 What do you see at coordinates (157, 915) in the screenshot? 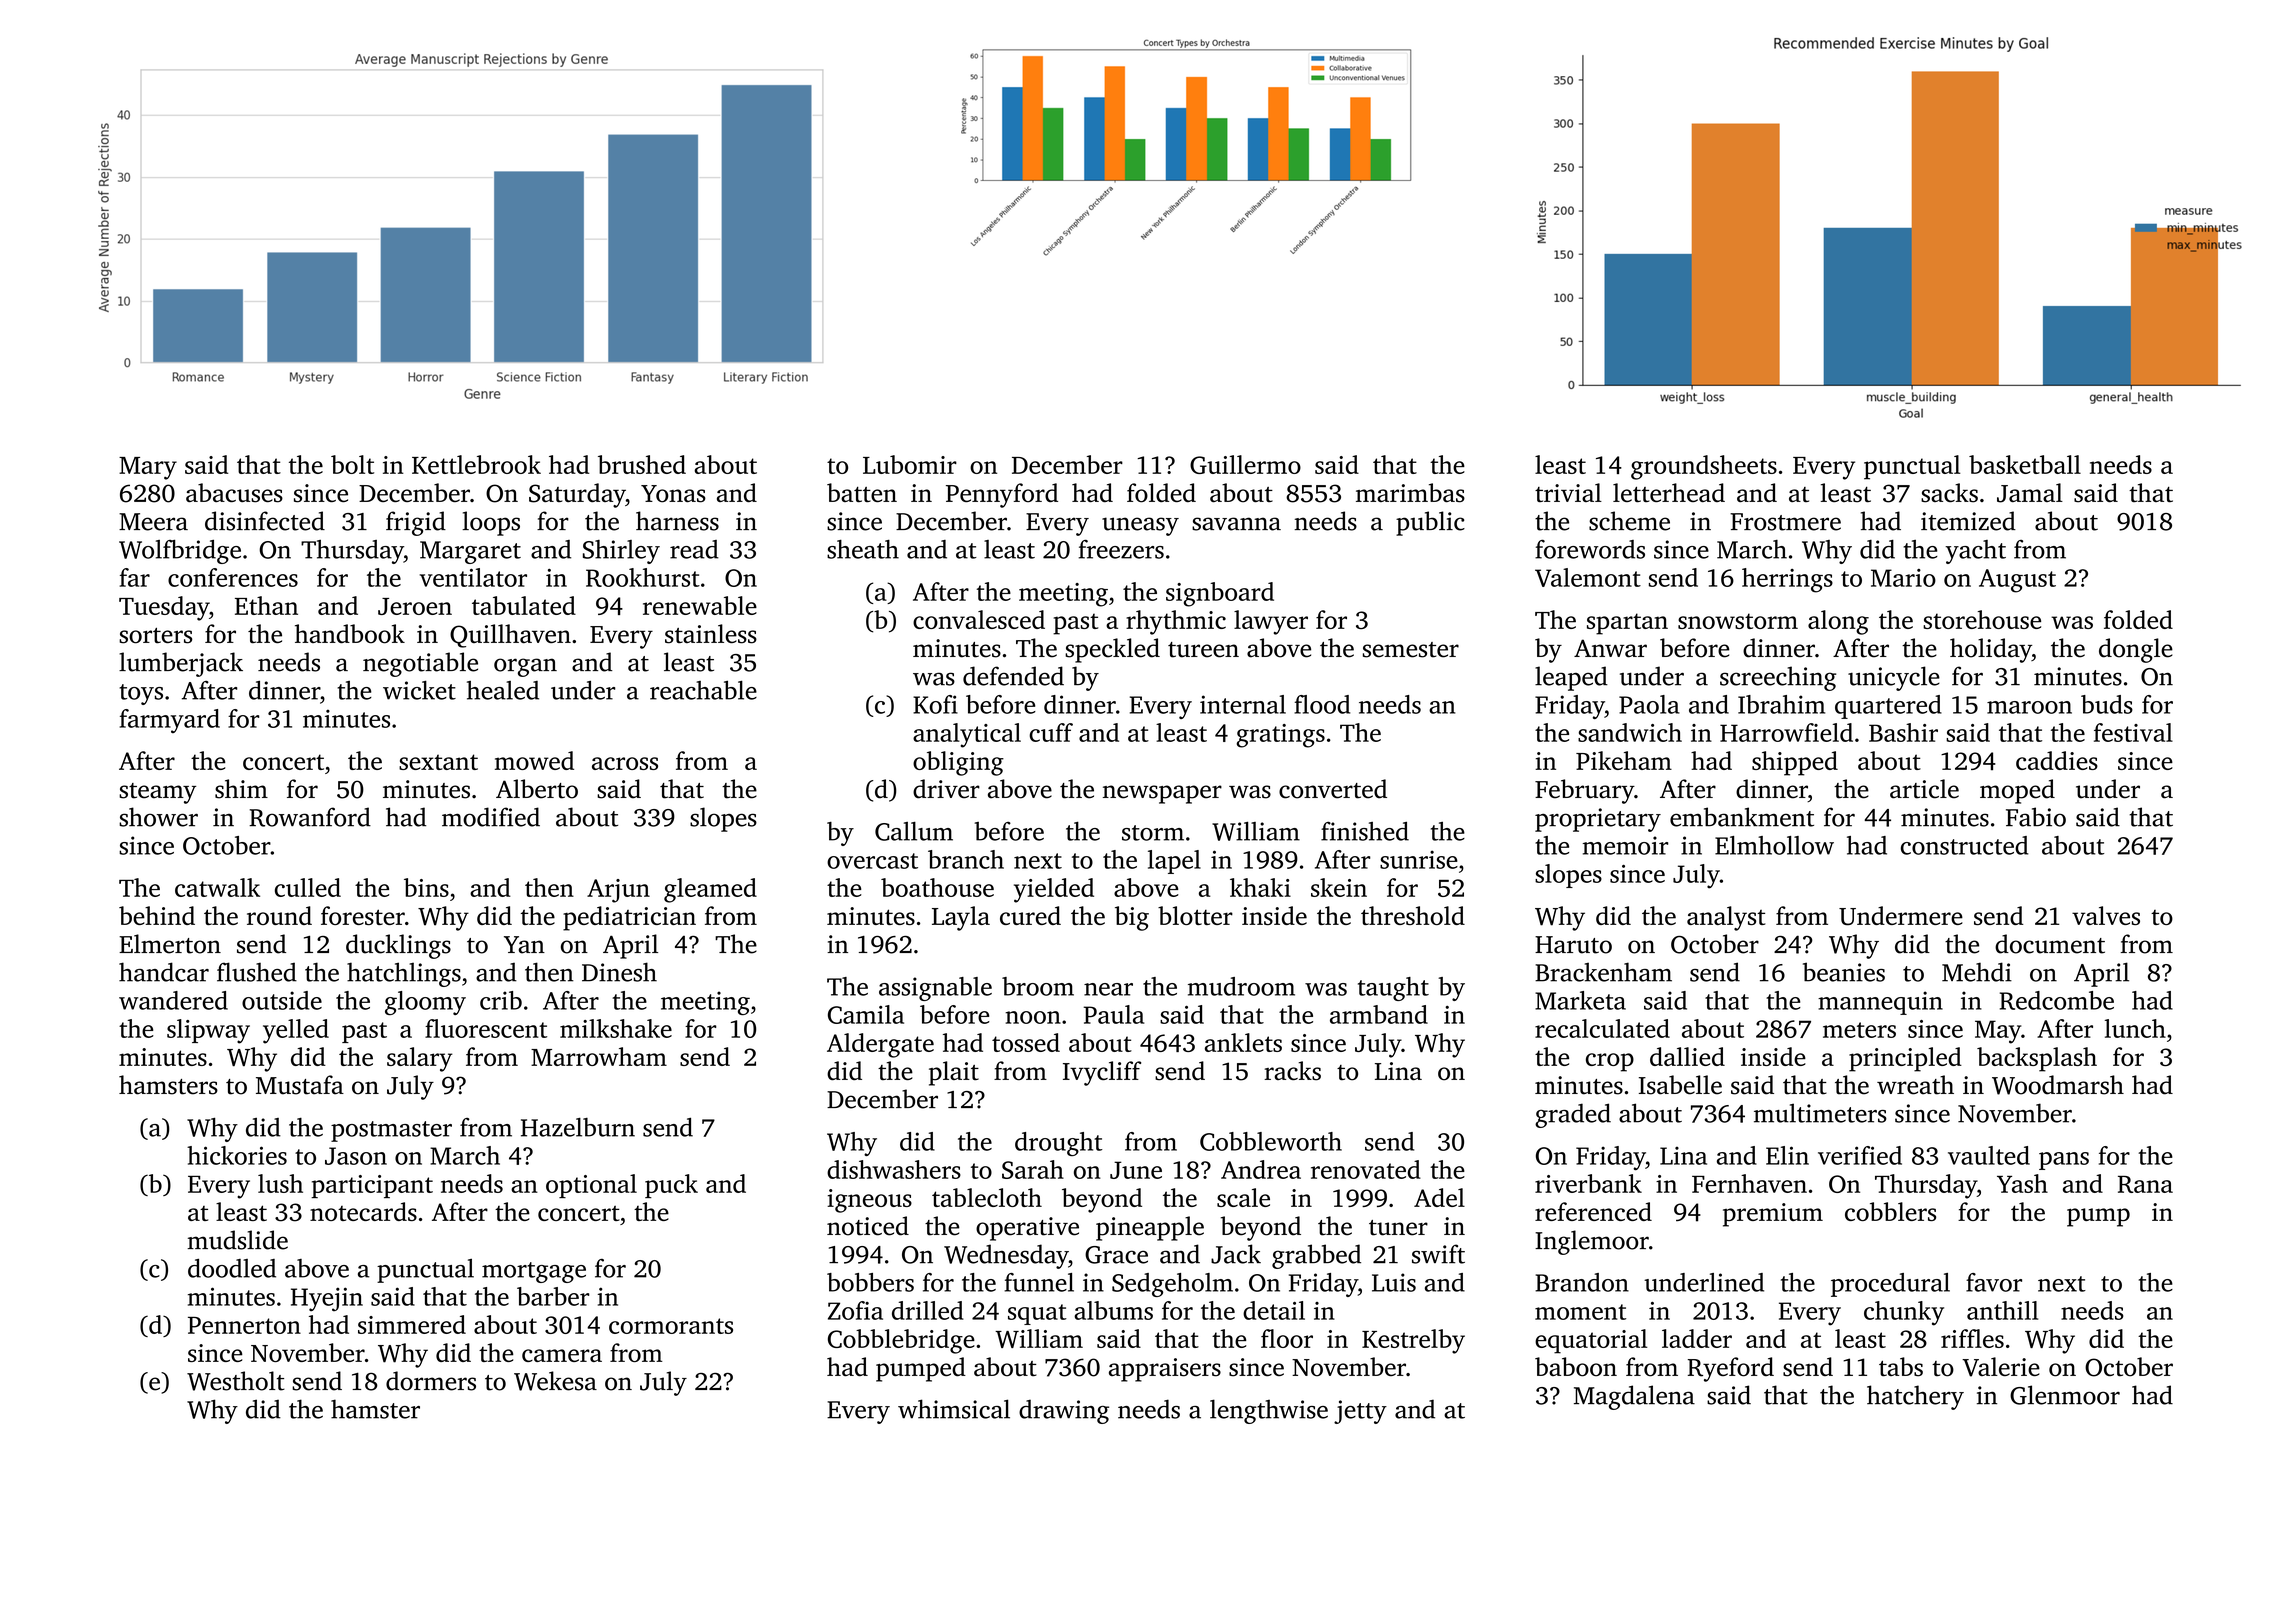
I see `behind` at bounding box center [157, 915].
